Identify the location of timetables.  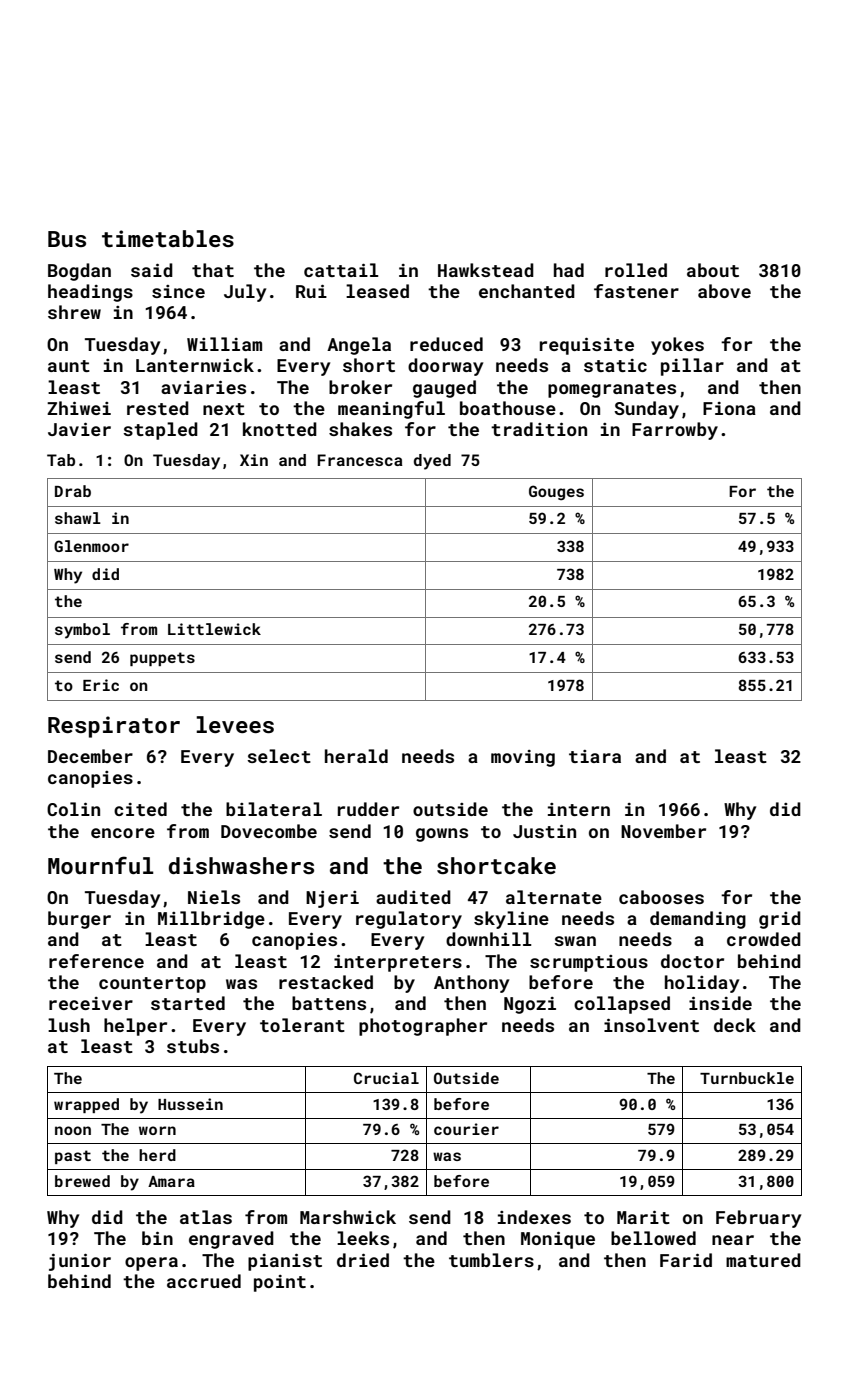
(168, 238).
